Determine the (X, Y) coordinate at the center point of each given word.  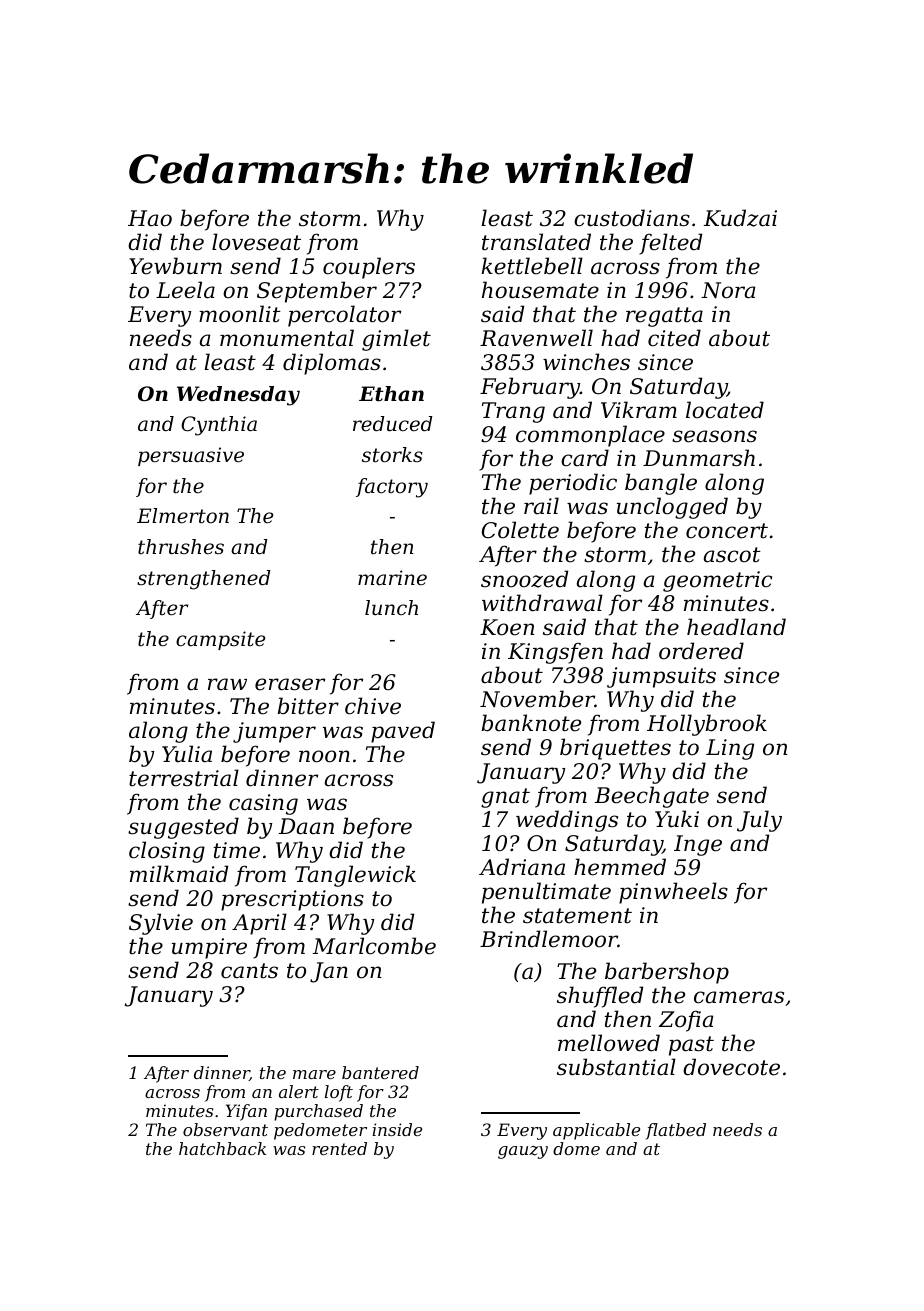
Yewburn (175, 266)
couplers (369, 268)
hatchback (222, 1148)
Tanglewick (355, 876)
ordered (701, 651)
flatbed (676, 1131)
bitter (308, 706)
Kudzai (740, 218)
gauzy (523, 1152)
